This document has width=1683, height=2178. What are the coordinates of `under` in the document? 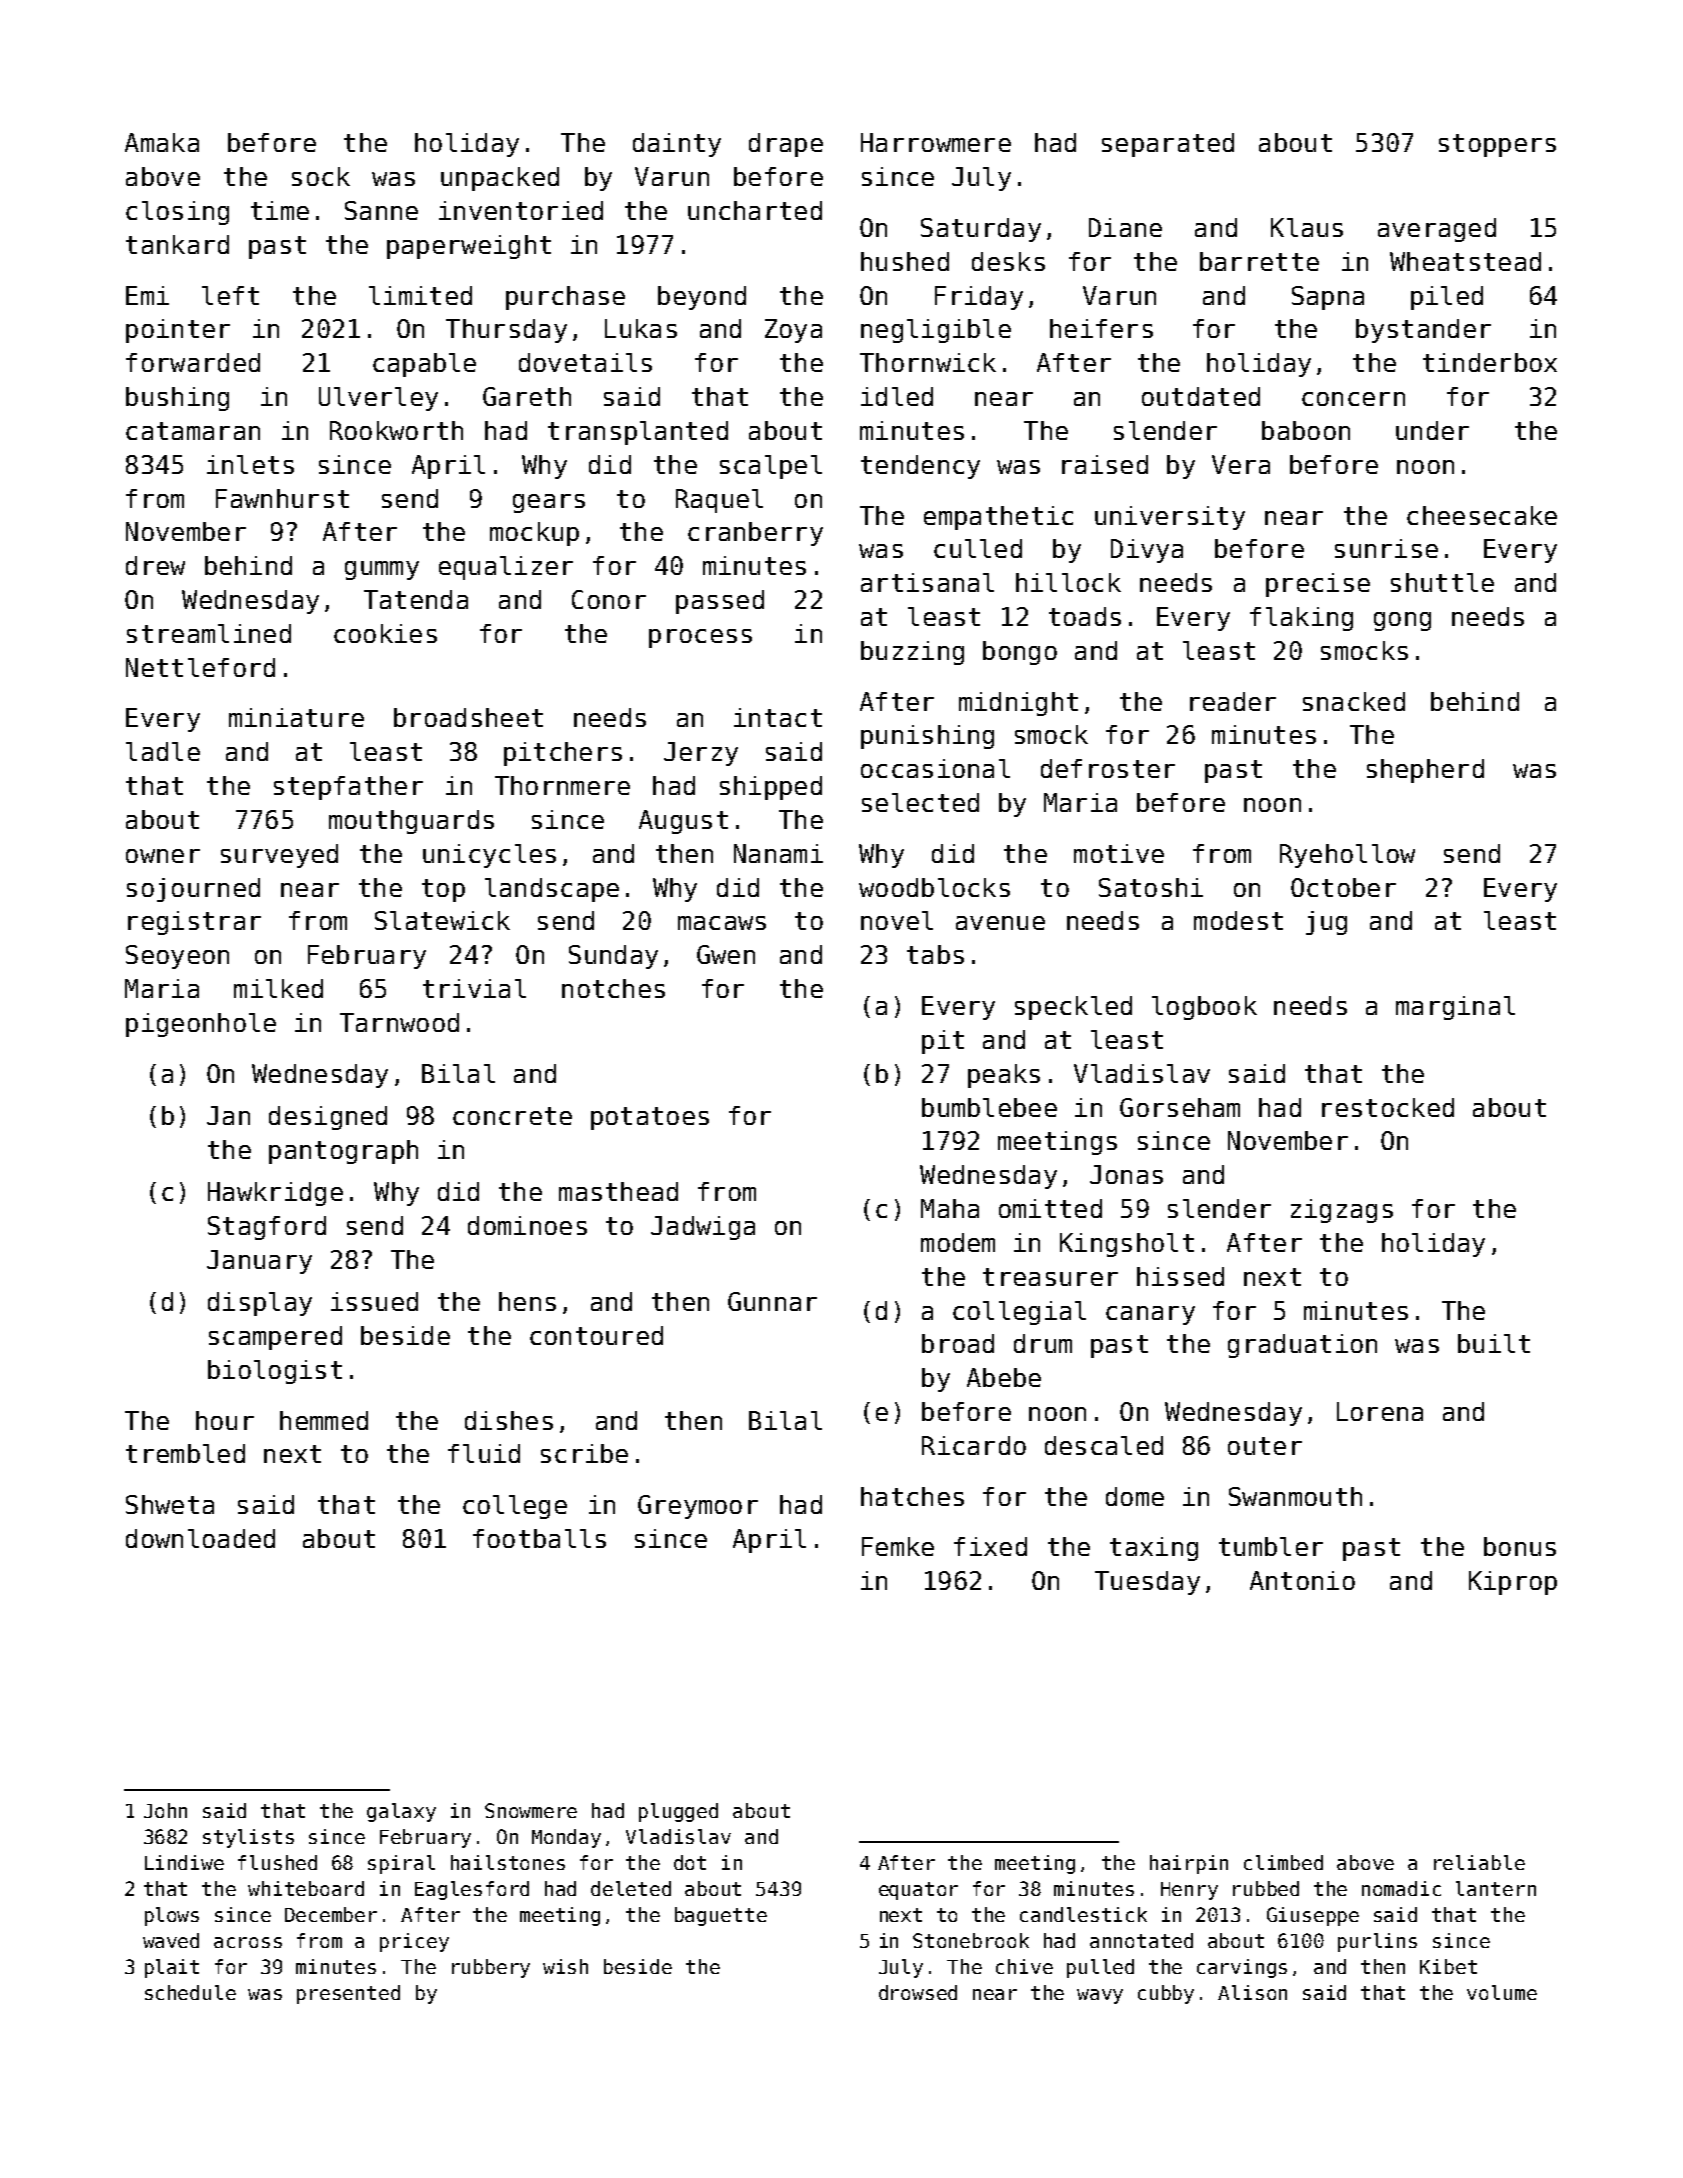 It's located at (1432, 430).
